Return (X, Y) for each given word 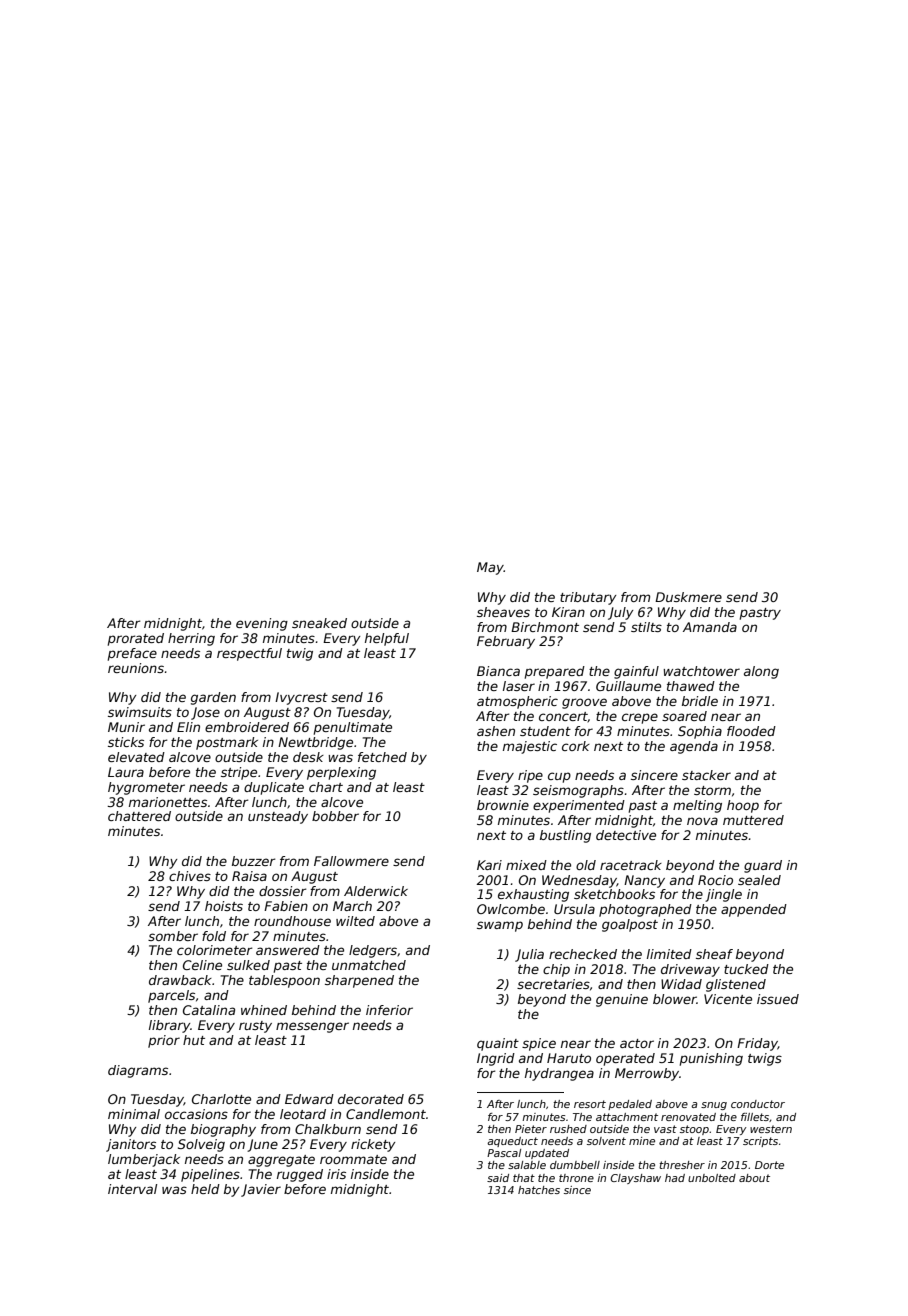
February (506, 642)
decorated (371, 1099)
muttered (753, 820)
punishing (711, 1059)
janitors (131, 1145)
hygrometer (146, 788)
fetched (382, 757)
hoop (743, 806)
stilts (646, 627)
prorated (136, 639)
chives (190, 876)
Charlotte (221, 1099)
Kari (489, 865)
